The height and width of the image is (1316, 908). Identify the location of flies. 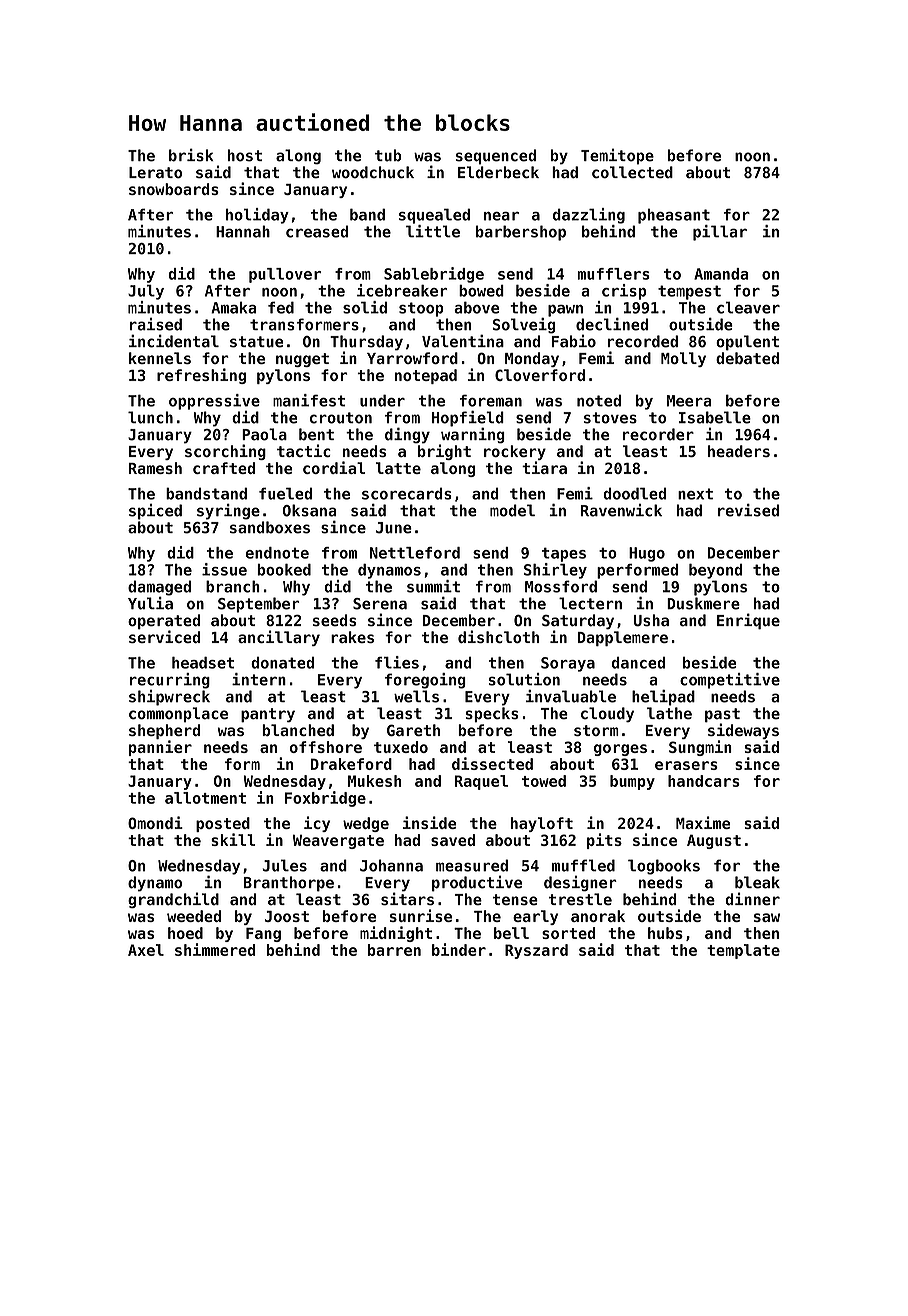
(397, 662).
